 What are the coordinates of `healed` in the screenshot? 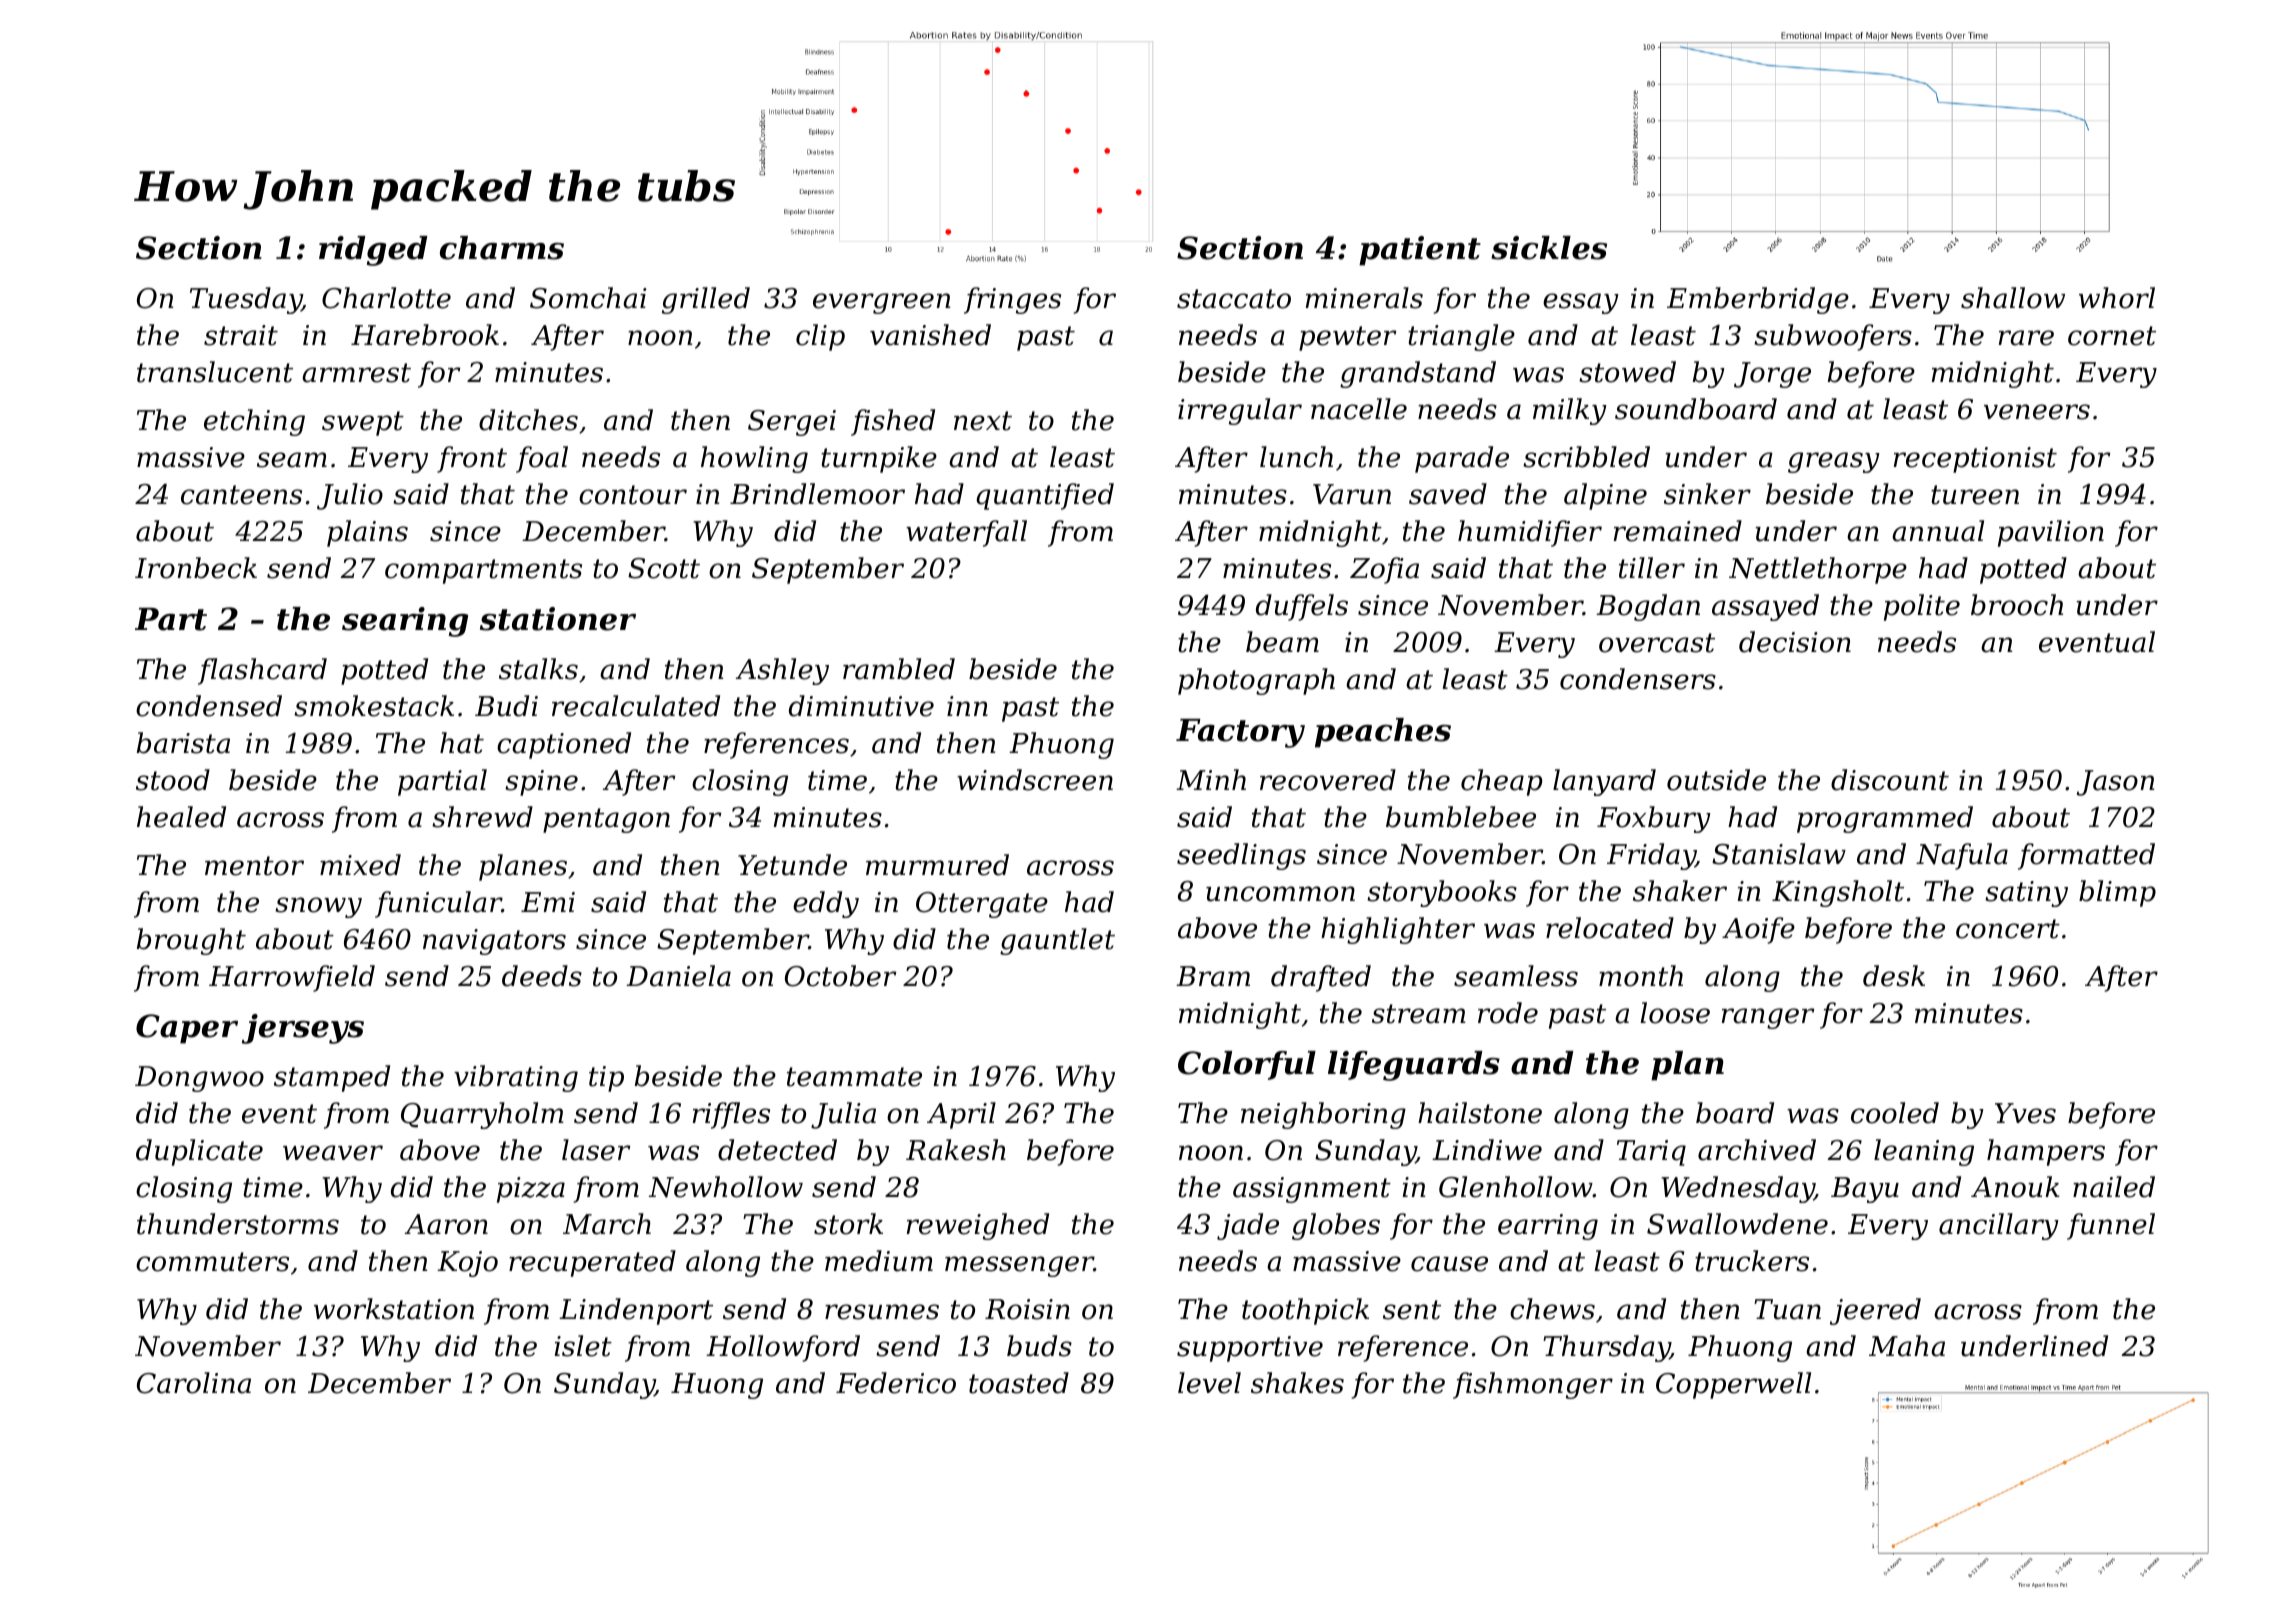 It's located at (181, 817).
